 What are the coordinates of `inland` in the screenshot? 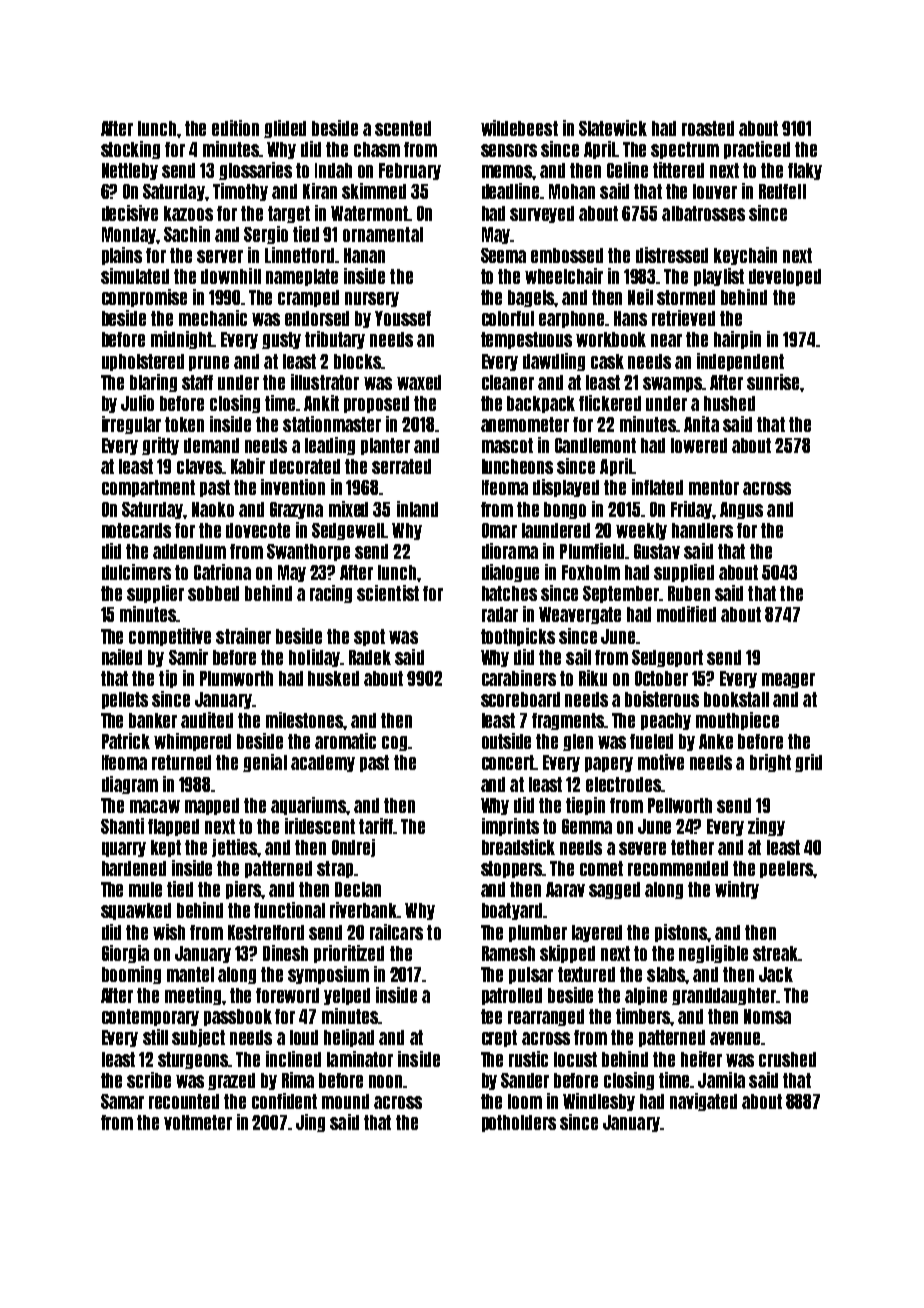 It's located at (417, 509).
